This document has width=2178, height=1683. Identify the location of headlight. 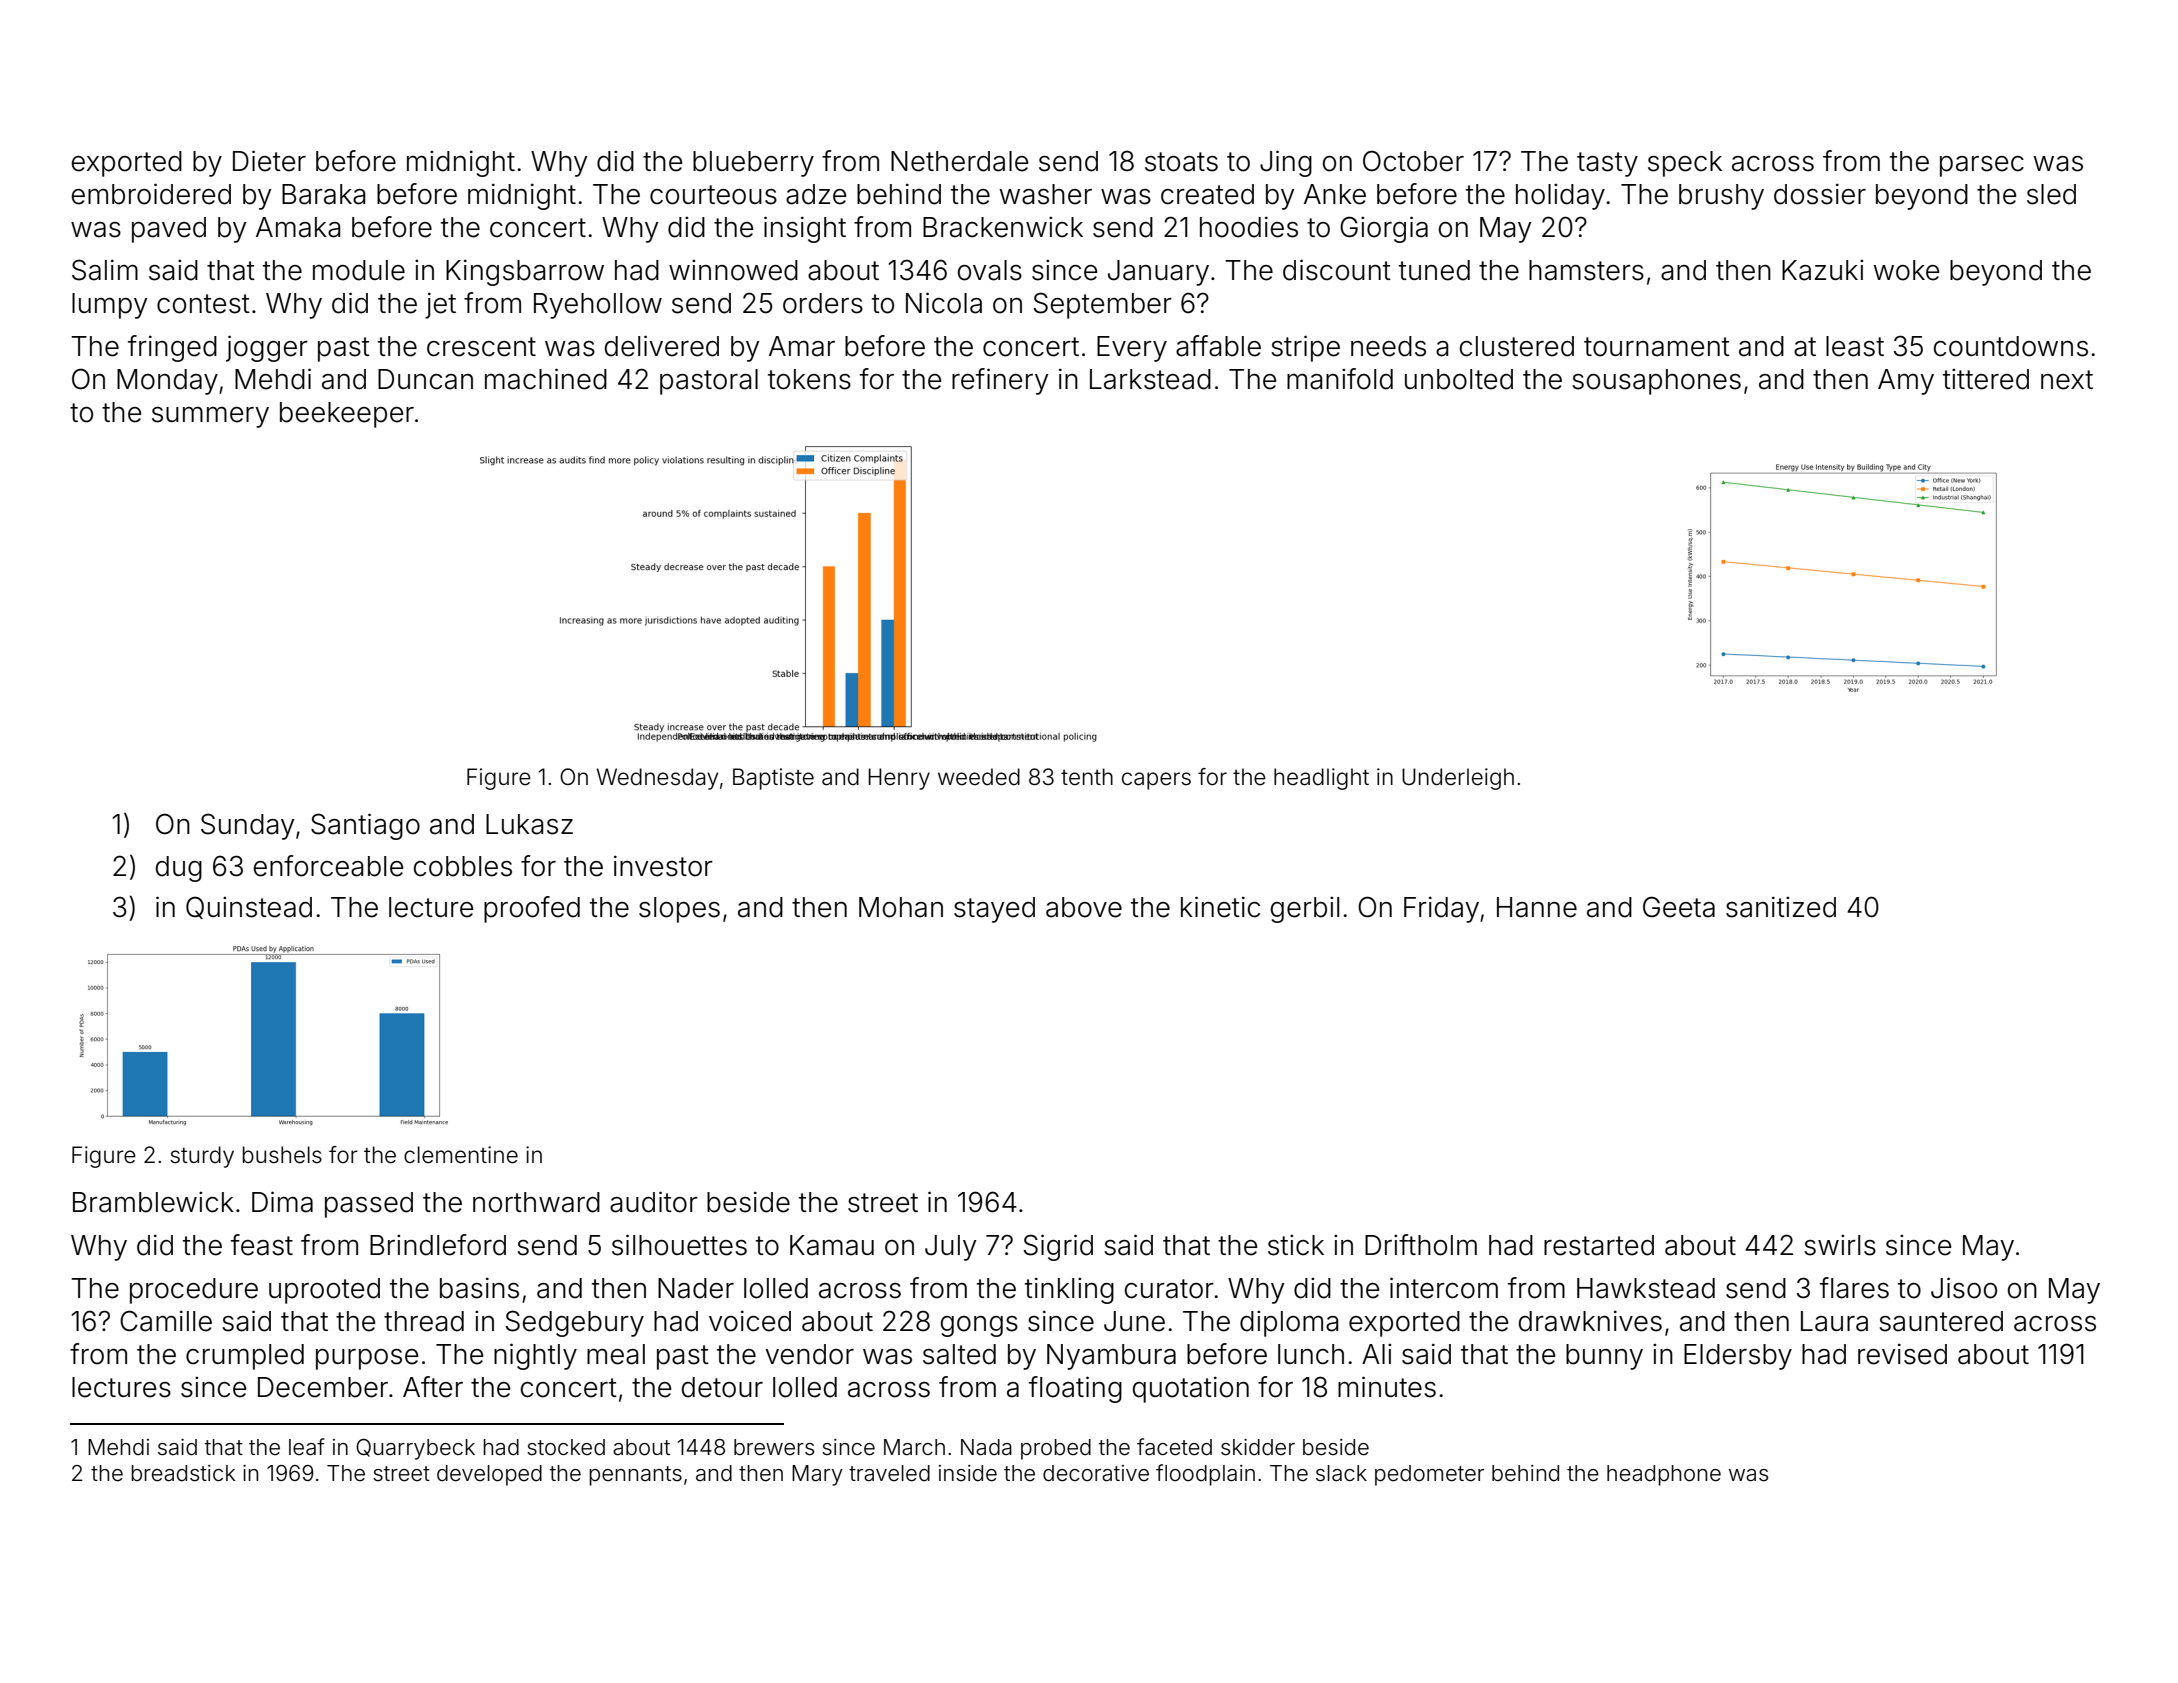
(1321, 779).
